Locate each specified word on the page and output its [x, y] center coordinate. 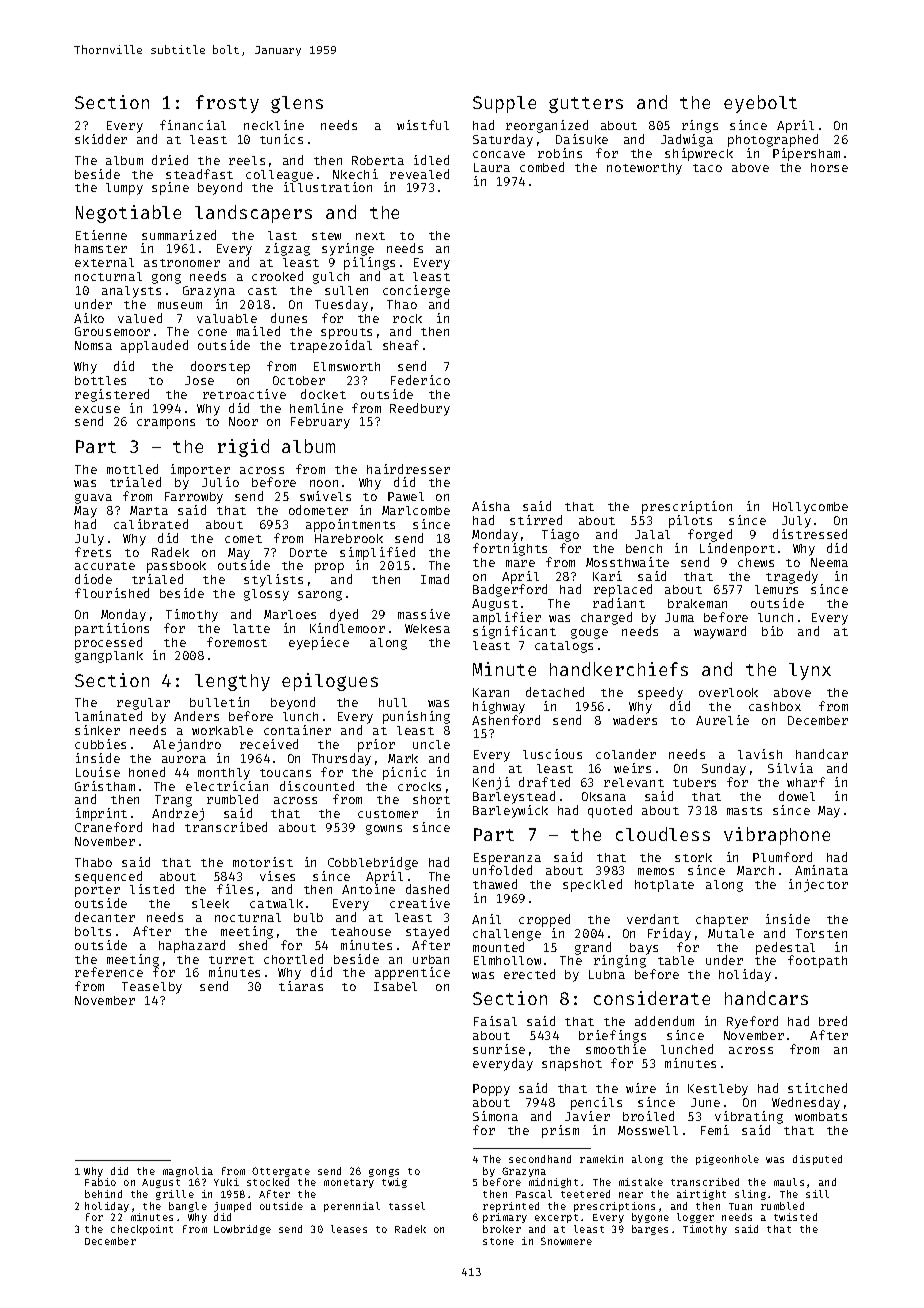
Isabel [395, 986]
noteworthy [644, 169]
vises [277, 876]
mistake [641, 1182]
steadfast [199, 174]
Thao [402, 304]
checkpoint [142, 1230]
